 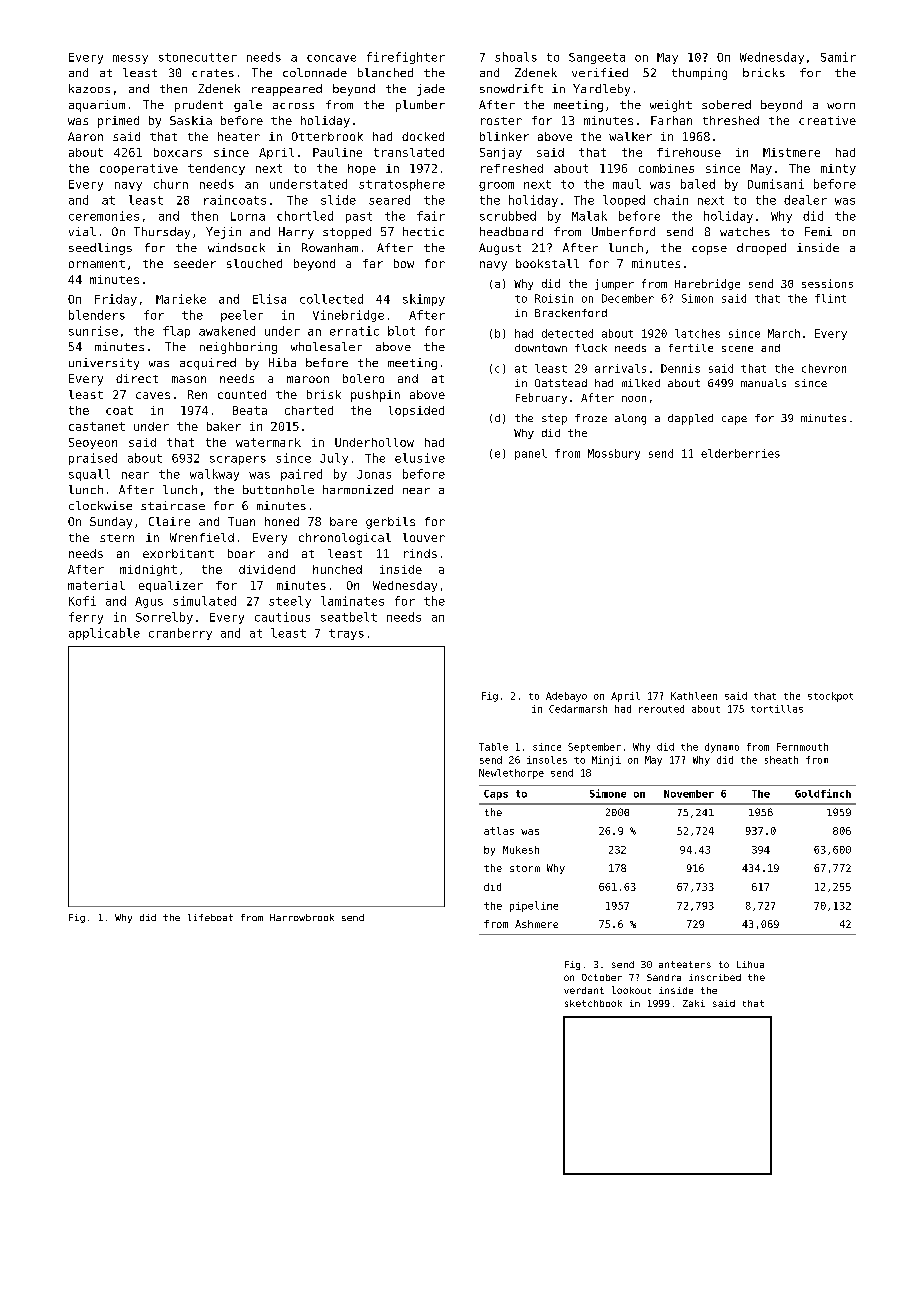 I want to click on lifeboat, so click(x=210, y=917).
